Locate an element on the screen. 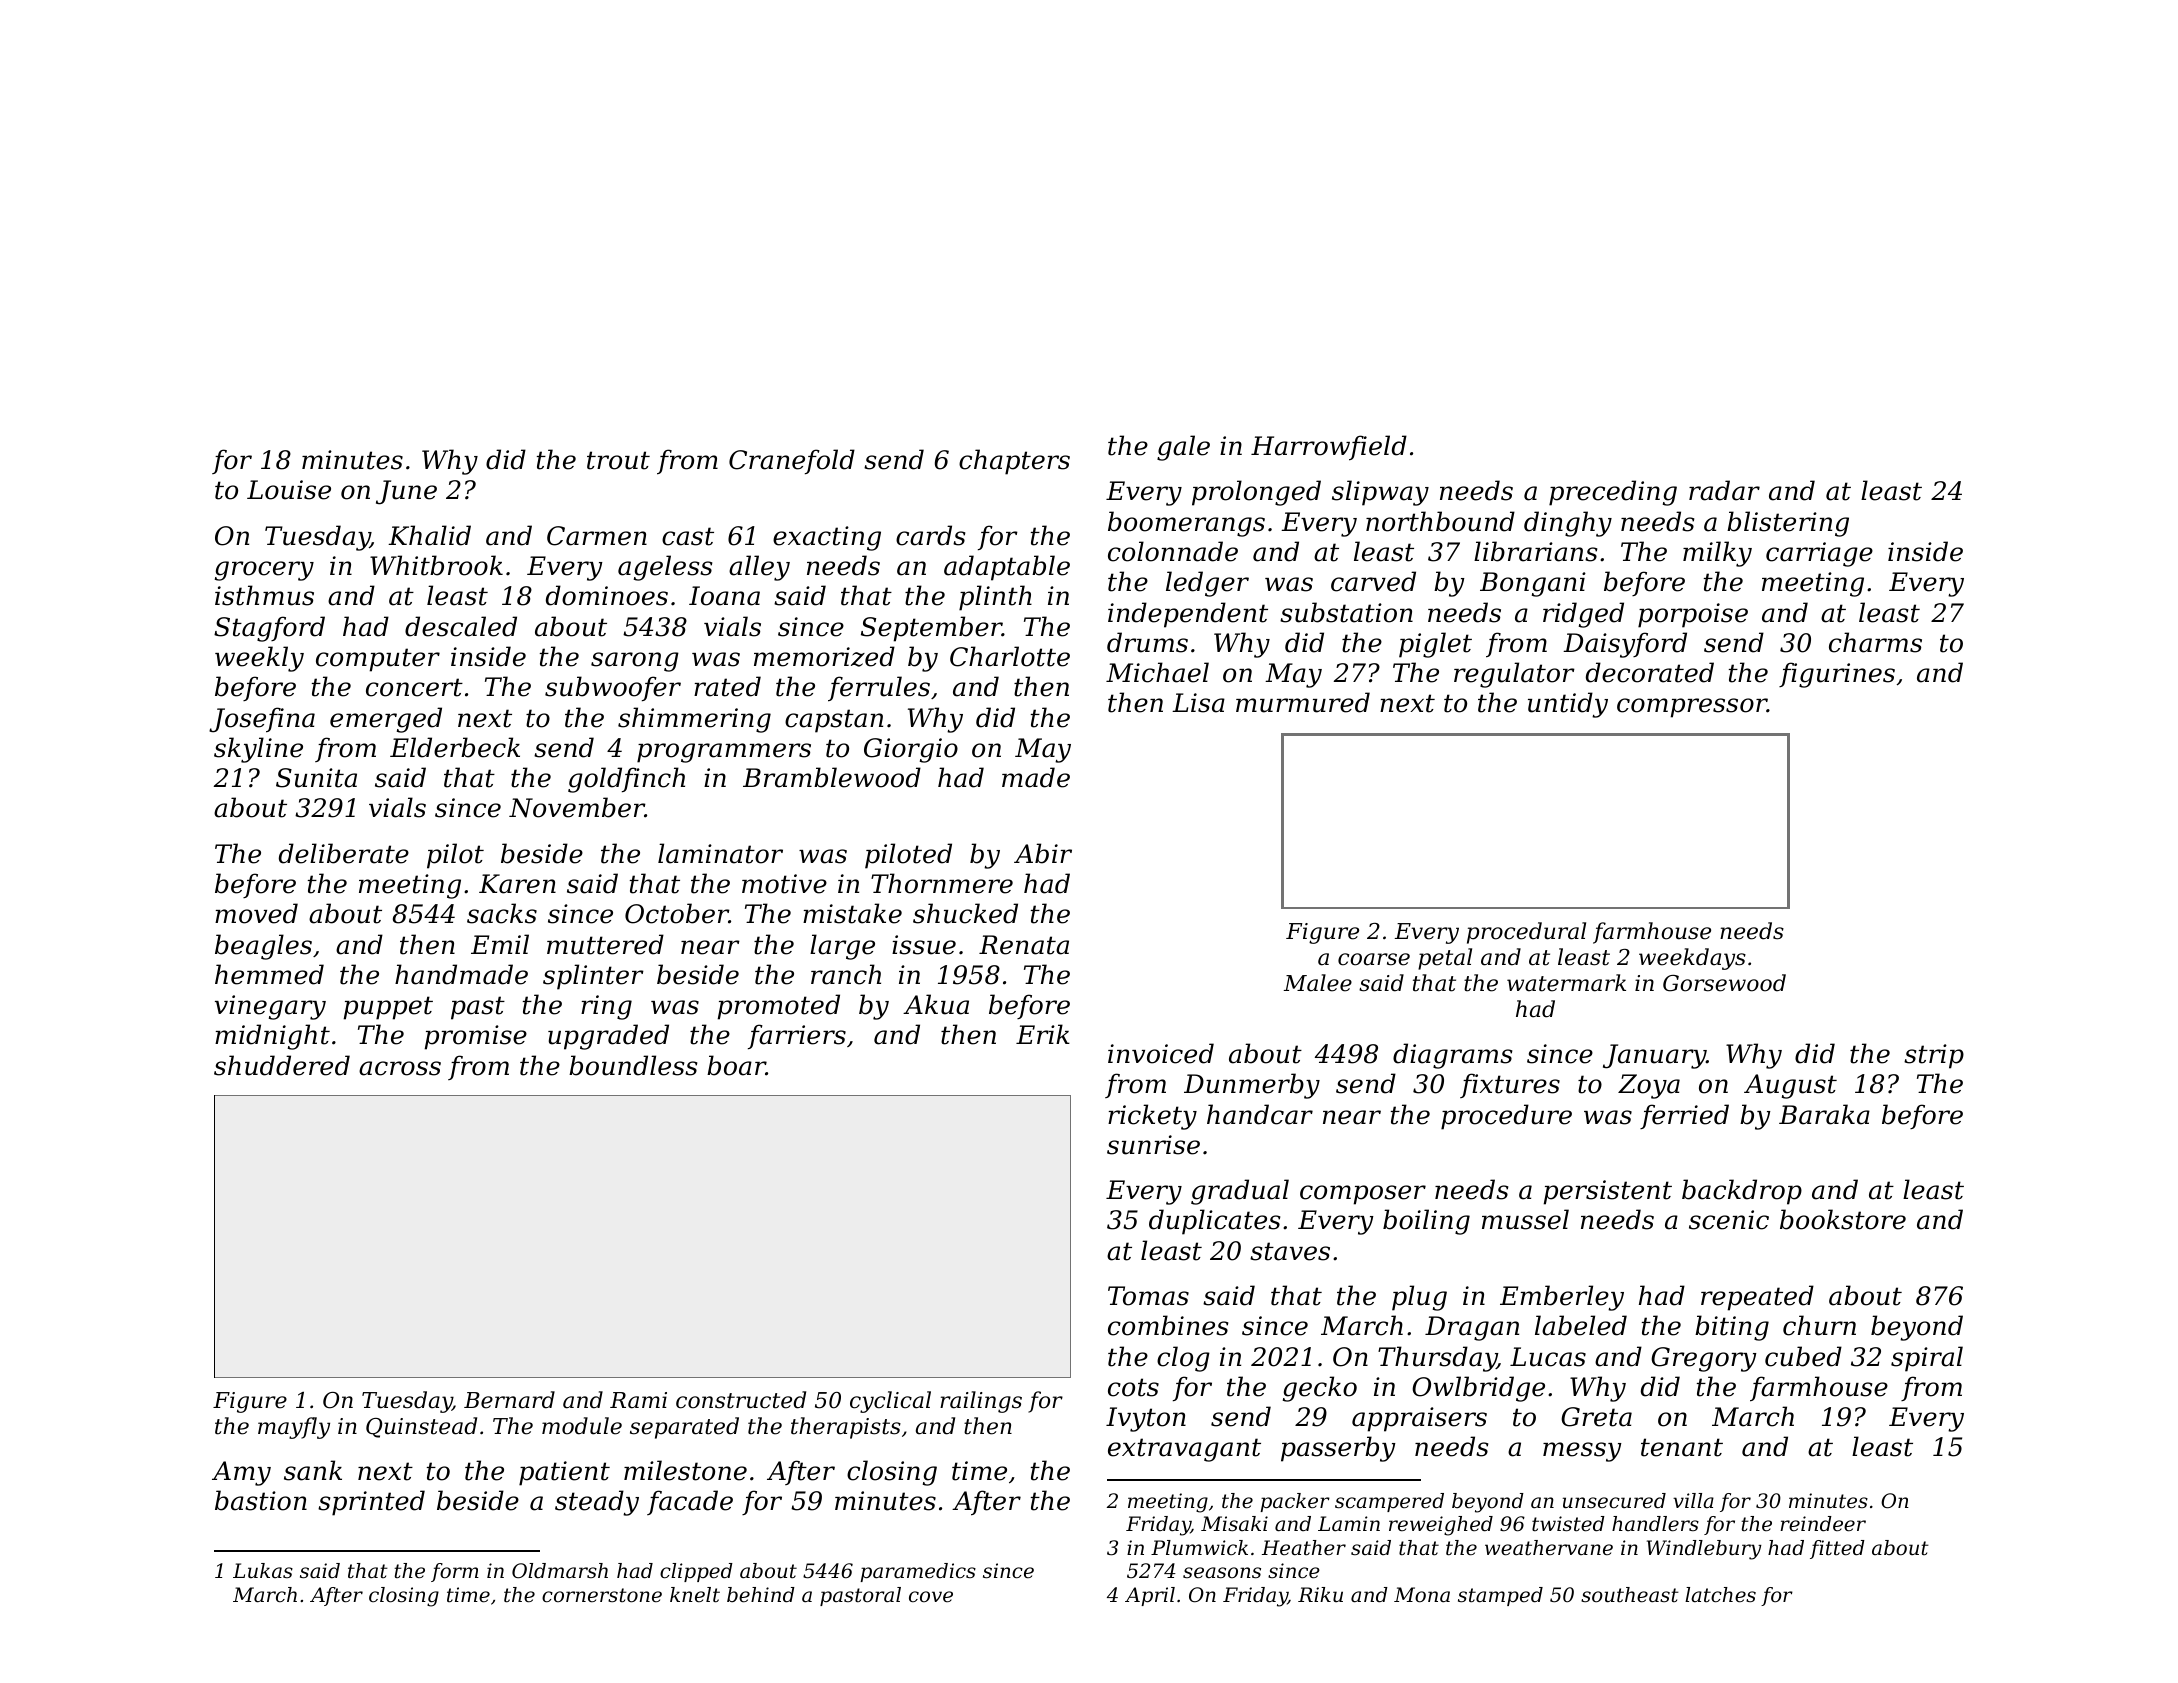 The image size is (2178, 1683). grocery is located at coordinates (264, 571).
